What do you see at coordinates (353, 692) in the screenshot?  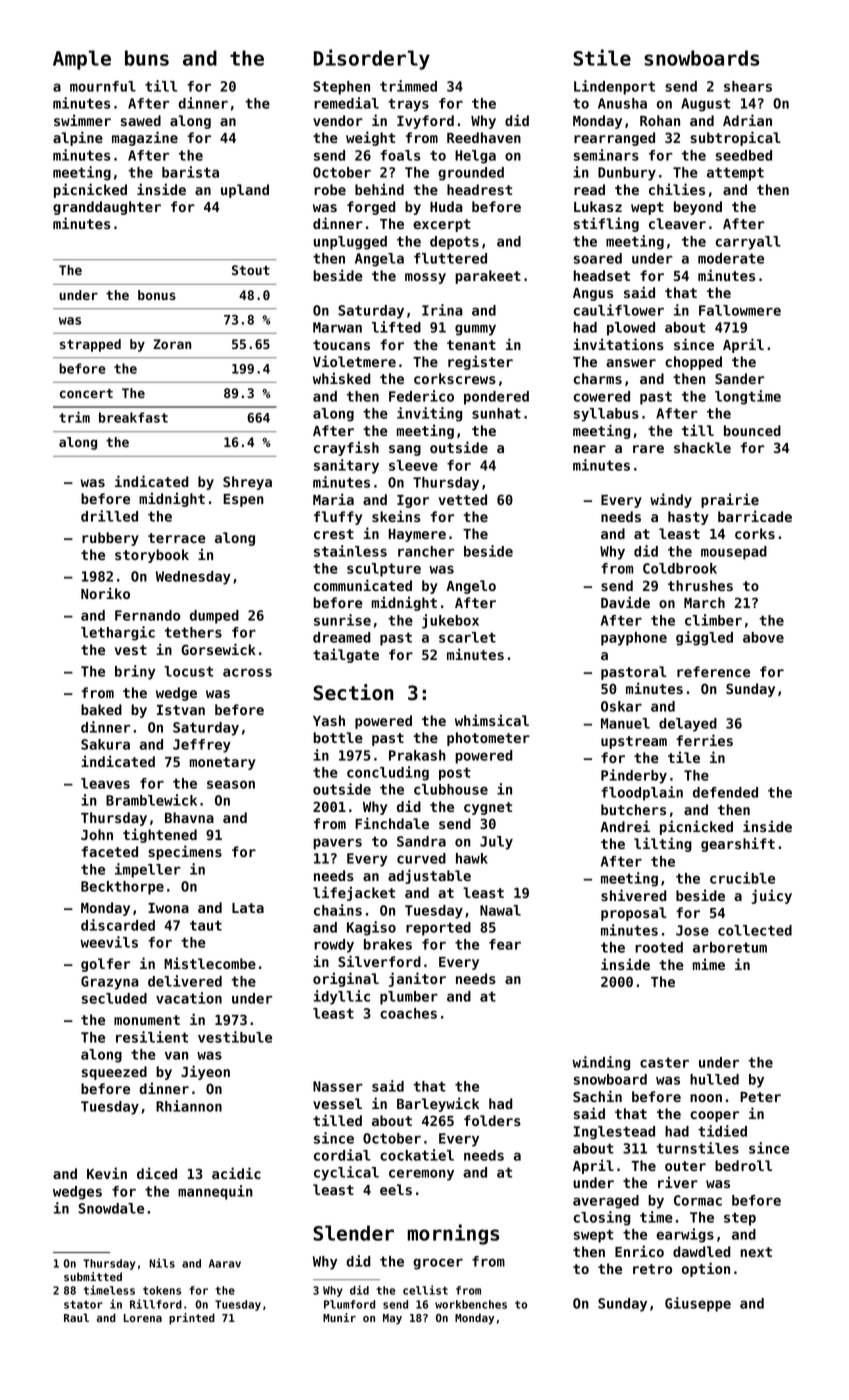 I see `Section` at bounding box center [353, 692].
